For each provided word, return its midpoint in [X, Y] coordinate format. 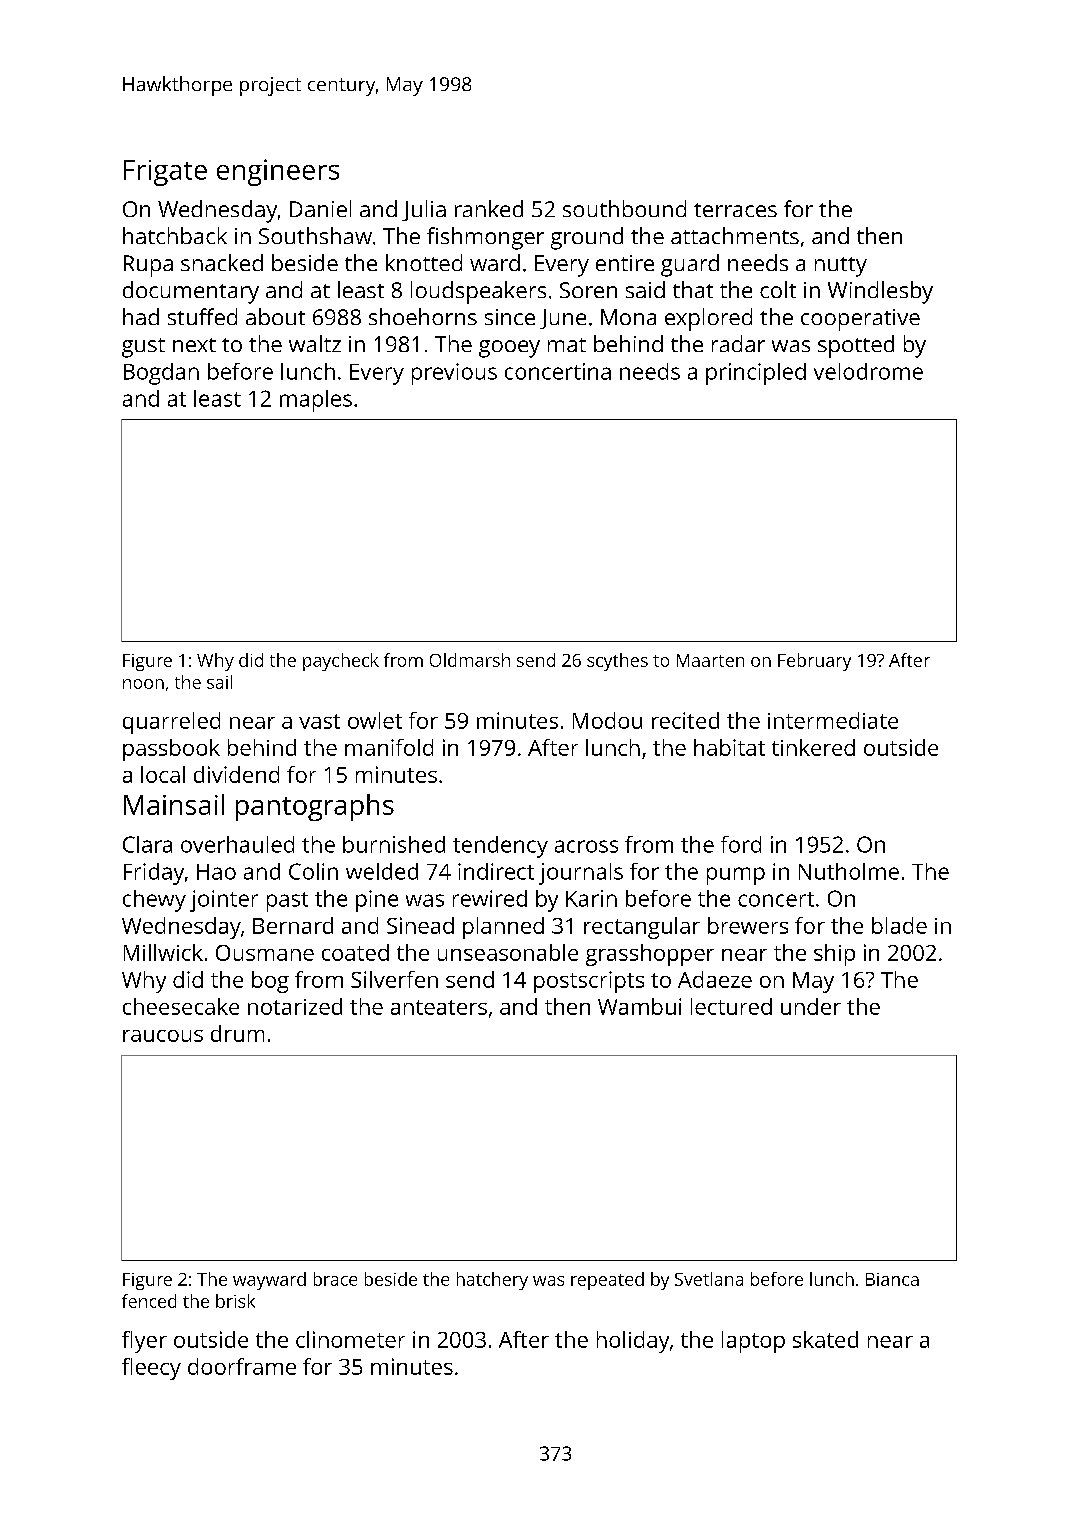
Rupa [148, 266]
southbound [624, 208]
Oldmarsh [470, 660]
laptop [753, 1342]
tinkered [813, 747]
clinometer [350, 1339]
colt [778, 289]
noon [143, 684]
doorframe [242, 1366]
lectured [731, 1006]
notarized [295, 1006]
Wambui [639, 1006]
